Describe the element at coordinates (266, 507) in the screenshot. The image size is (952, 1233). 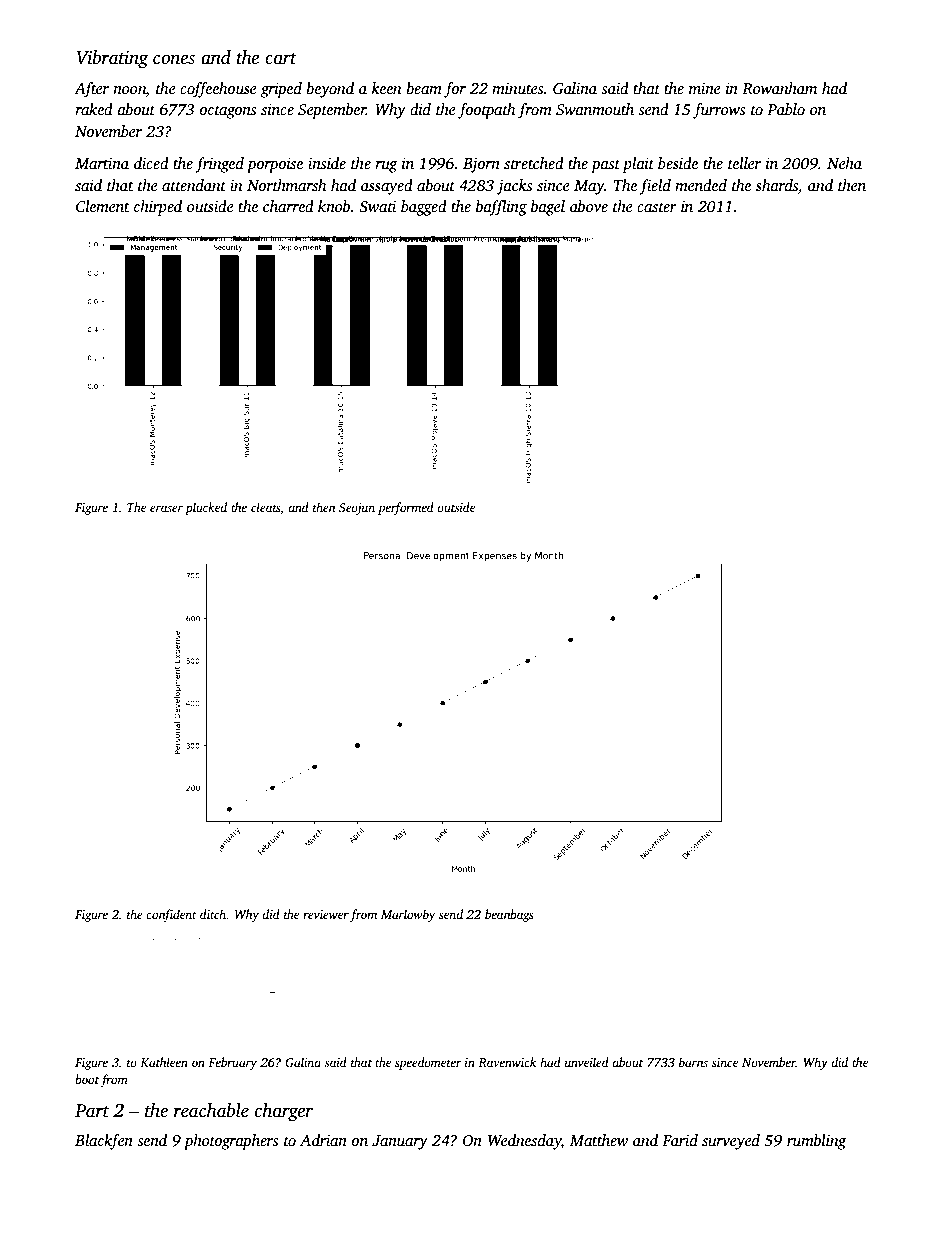
I see `cleats` at that location.
